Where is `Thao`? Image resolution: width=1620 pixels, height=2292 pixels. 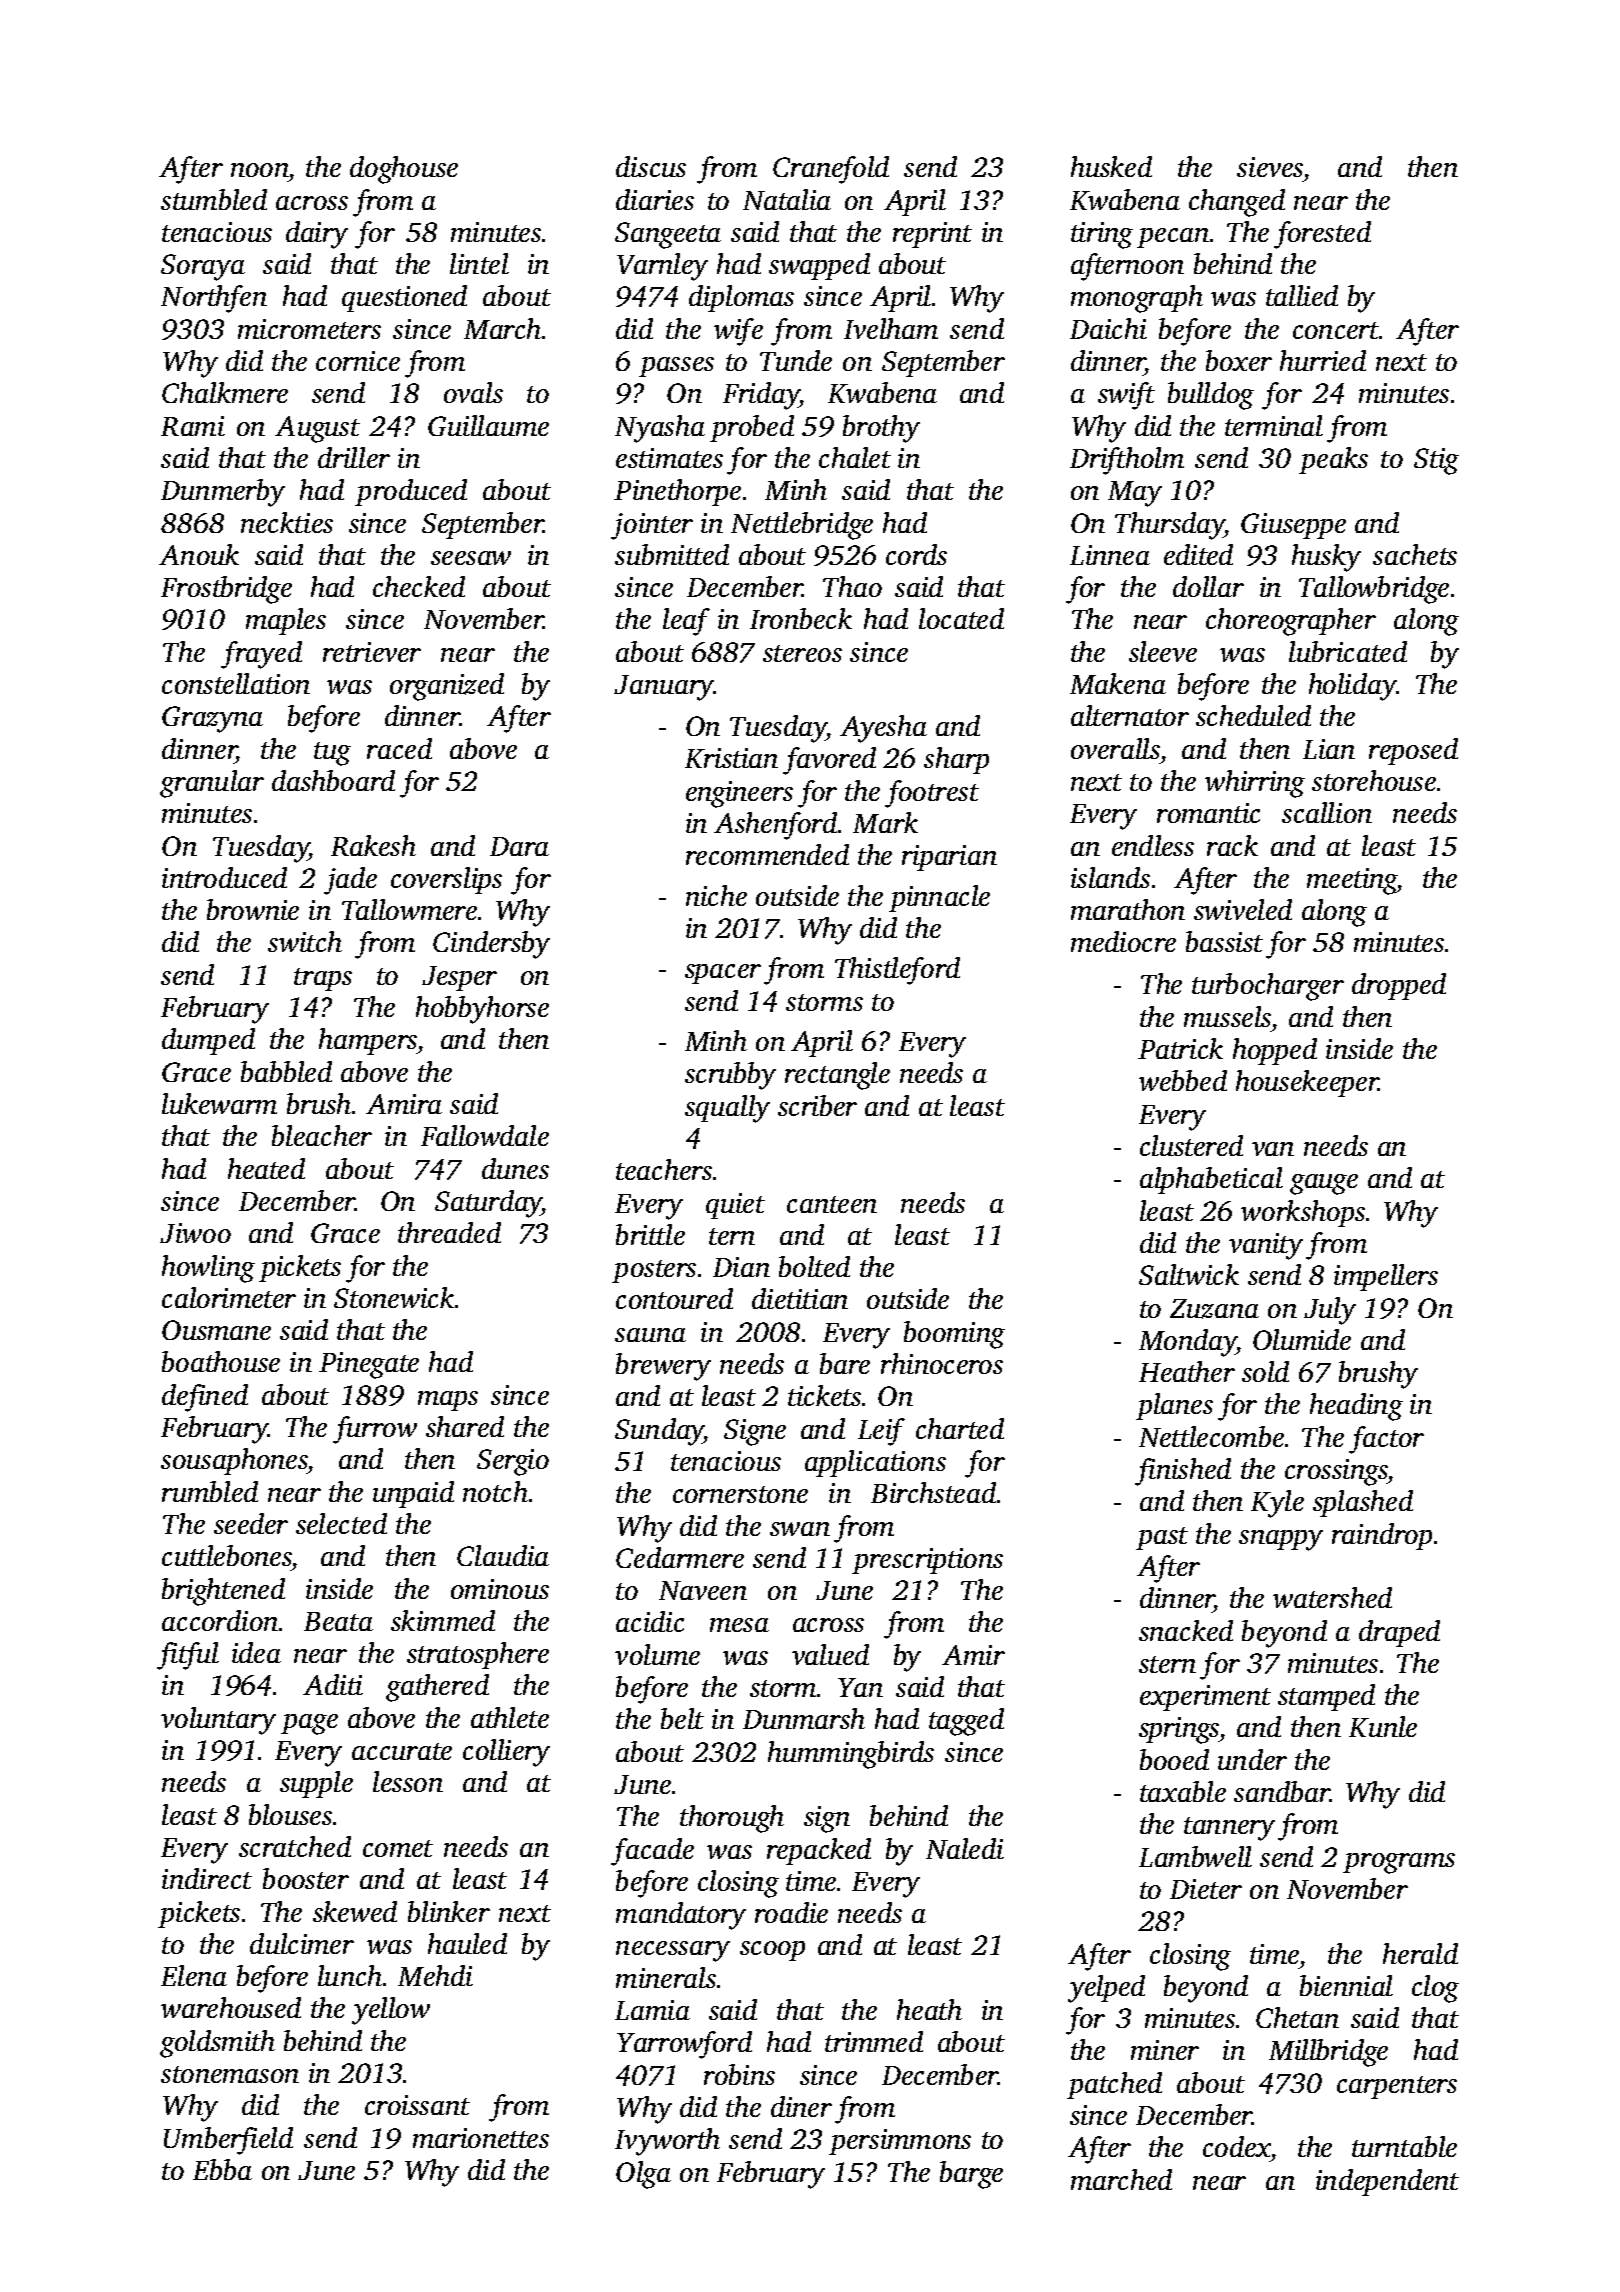
Thao is located at coordinates (852, 586).
